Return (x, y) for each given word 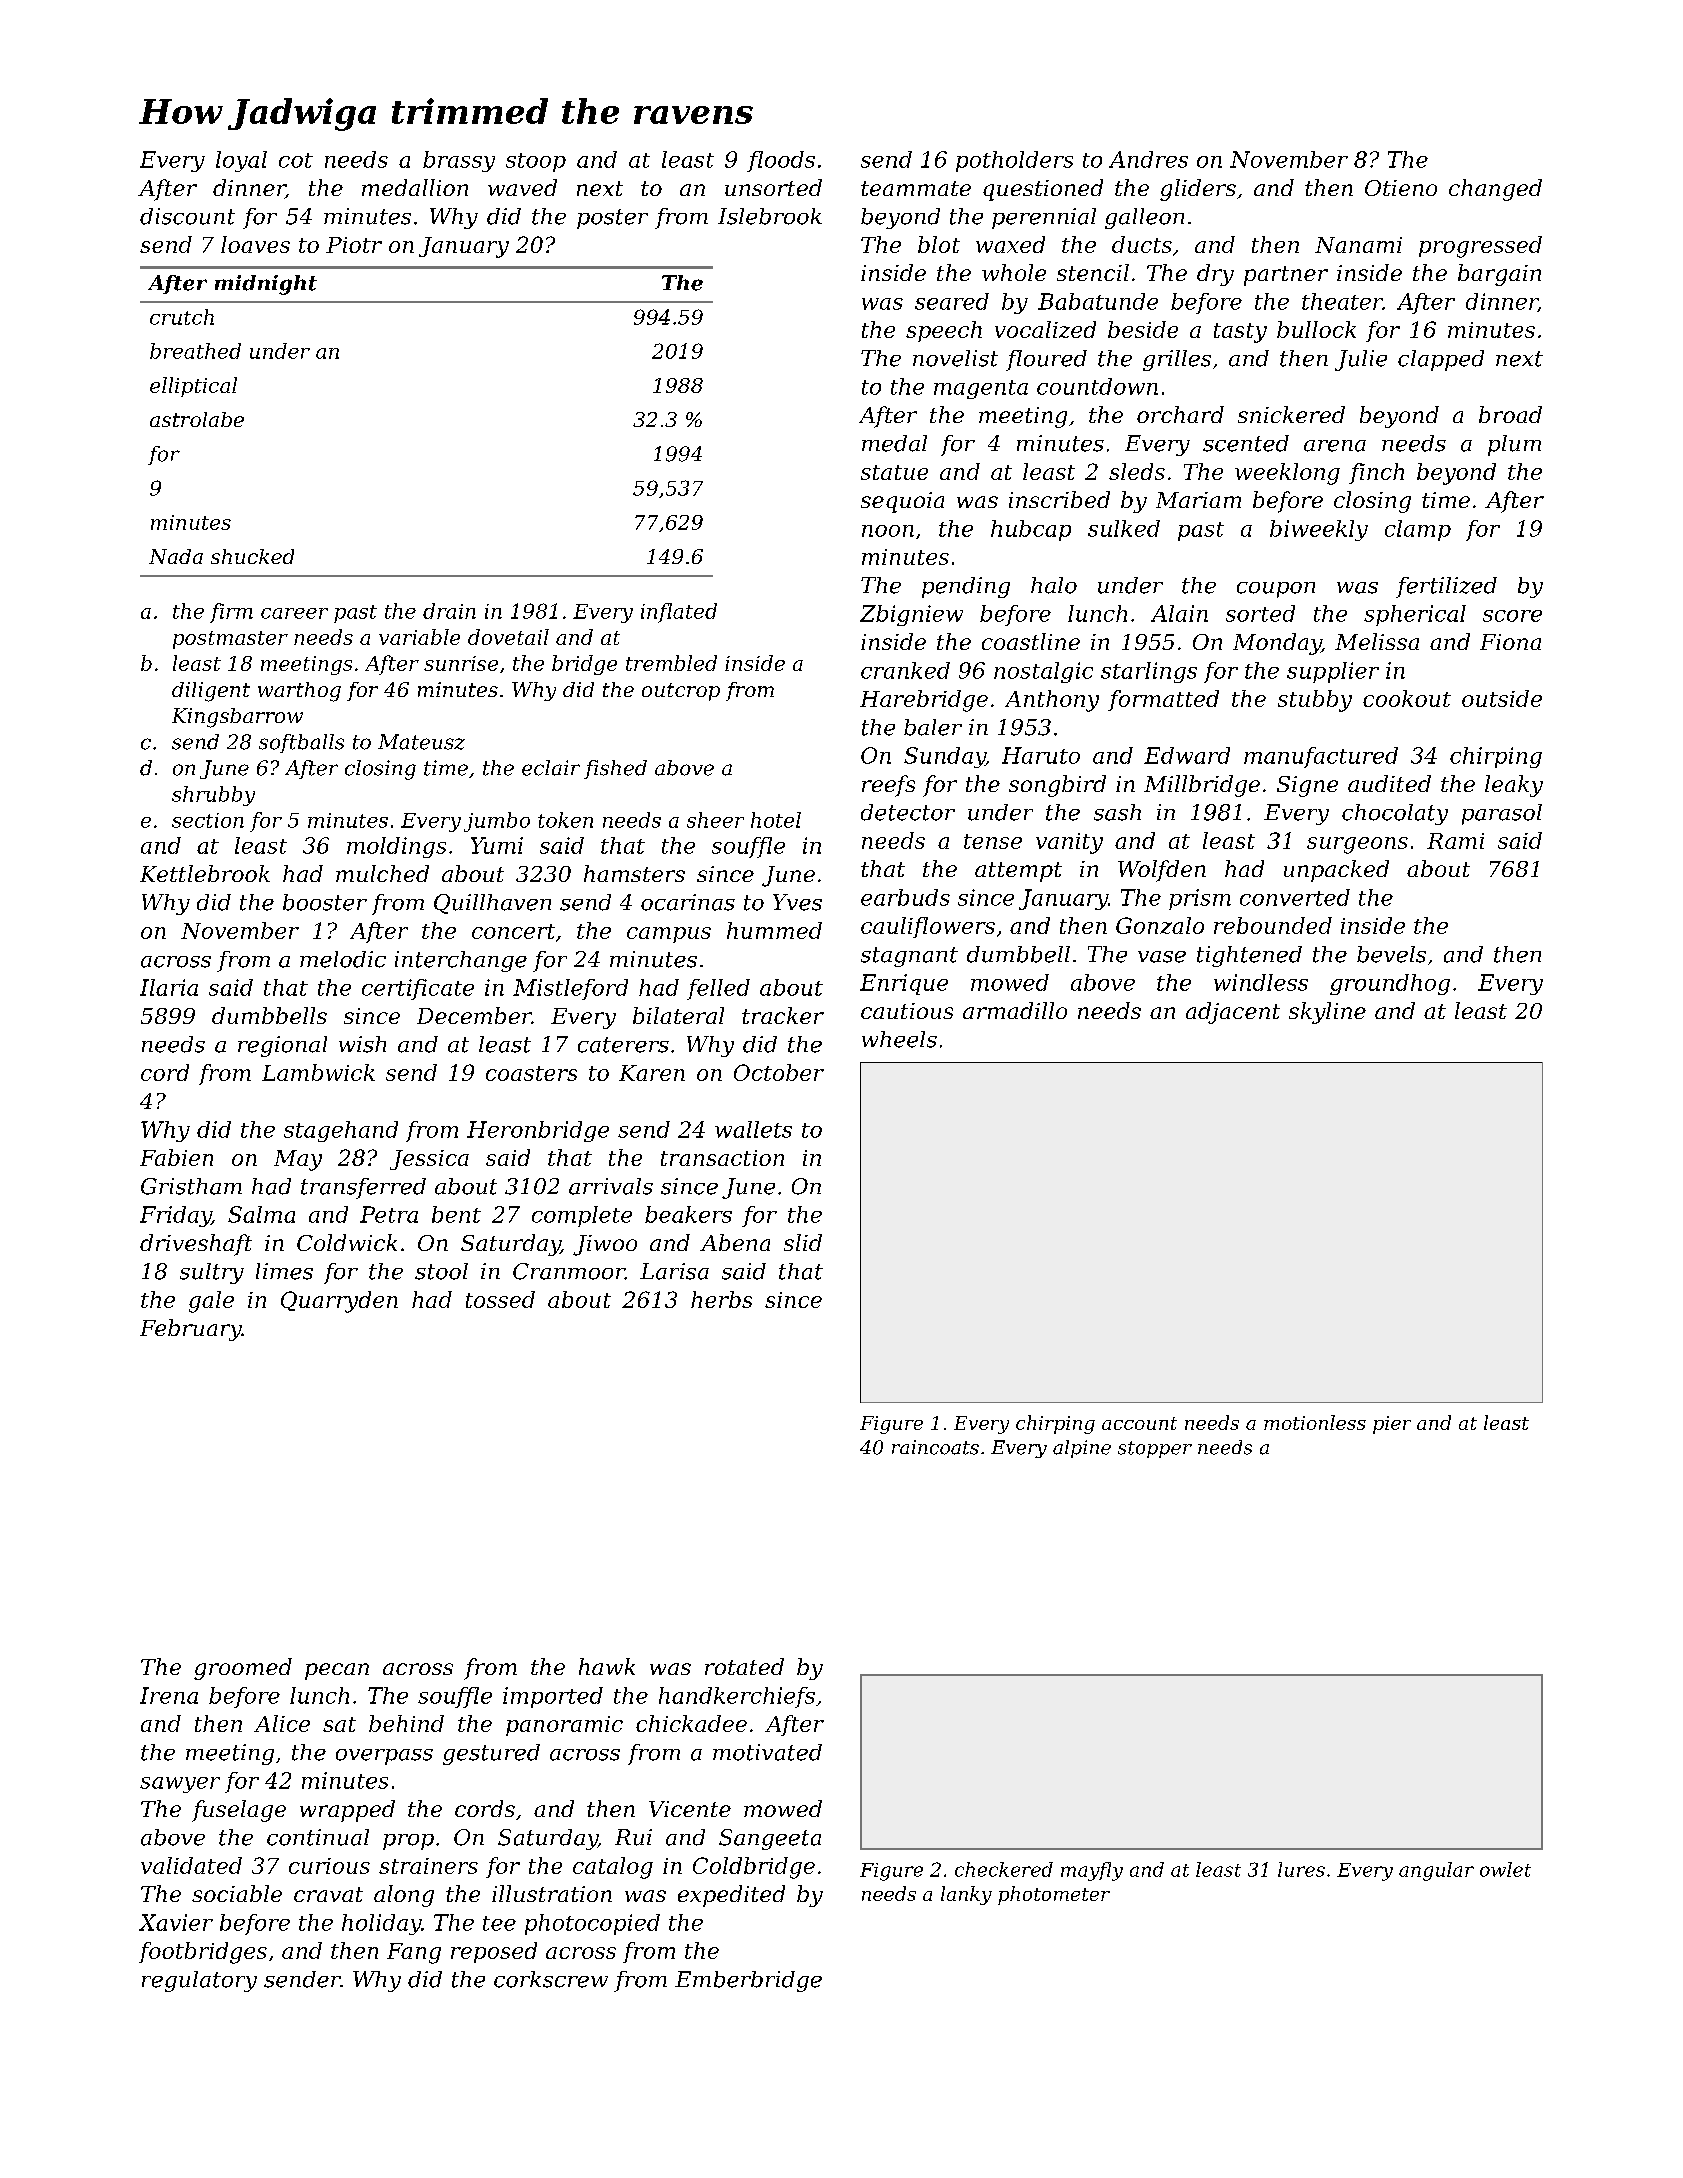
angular (1436, 1871)
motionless (1315, 1422)
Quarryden (339, 1302)
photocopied (592, 1924)
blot (939, 244)
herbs (721, 1299)
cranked (905, 670)
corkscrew (551, 1979)
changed (1495, 190)
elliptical (193, 387)
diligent (211, 692)
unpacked (1336, 871)
